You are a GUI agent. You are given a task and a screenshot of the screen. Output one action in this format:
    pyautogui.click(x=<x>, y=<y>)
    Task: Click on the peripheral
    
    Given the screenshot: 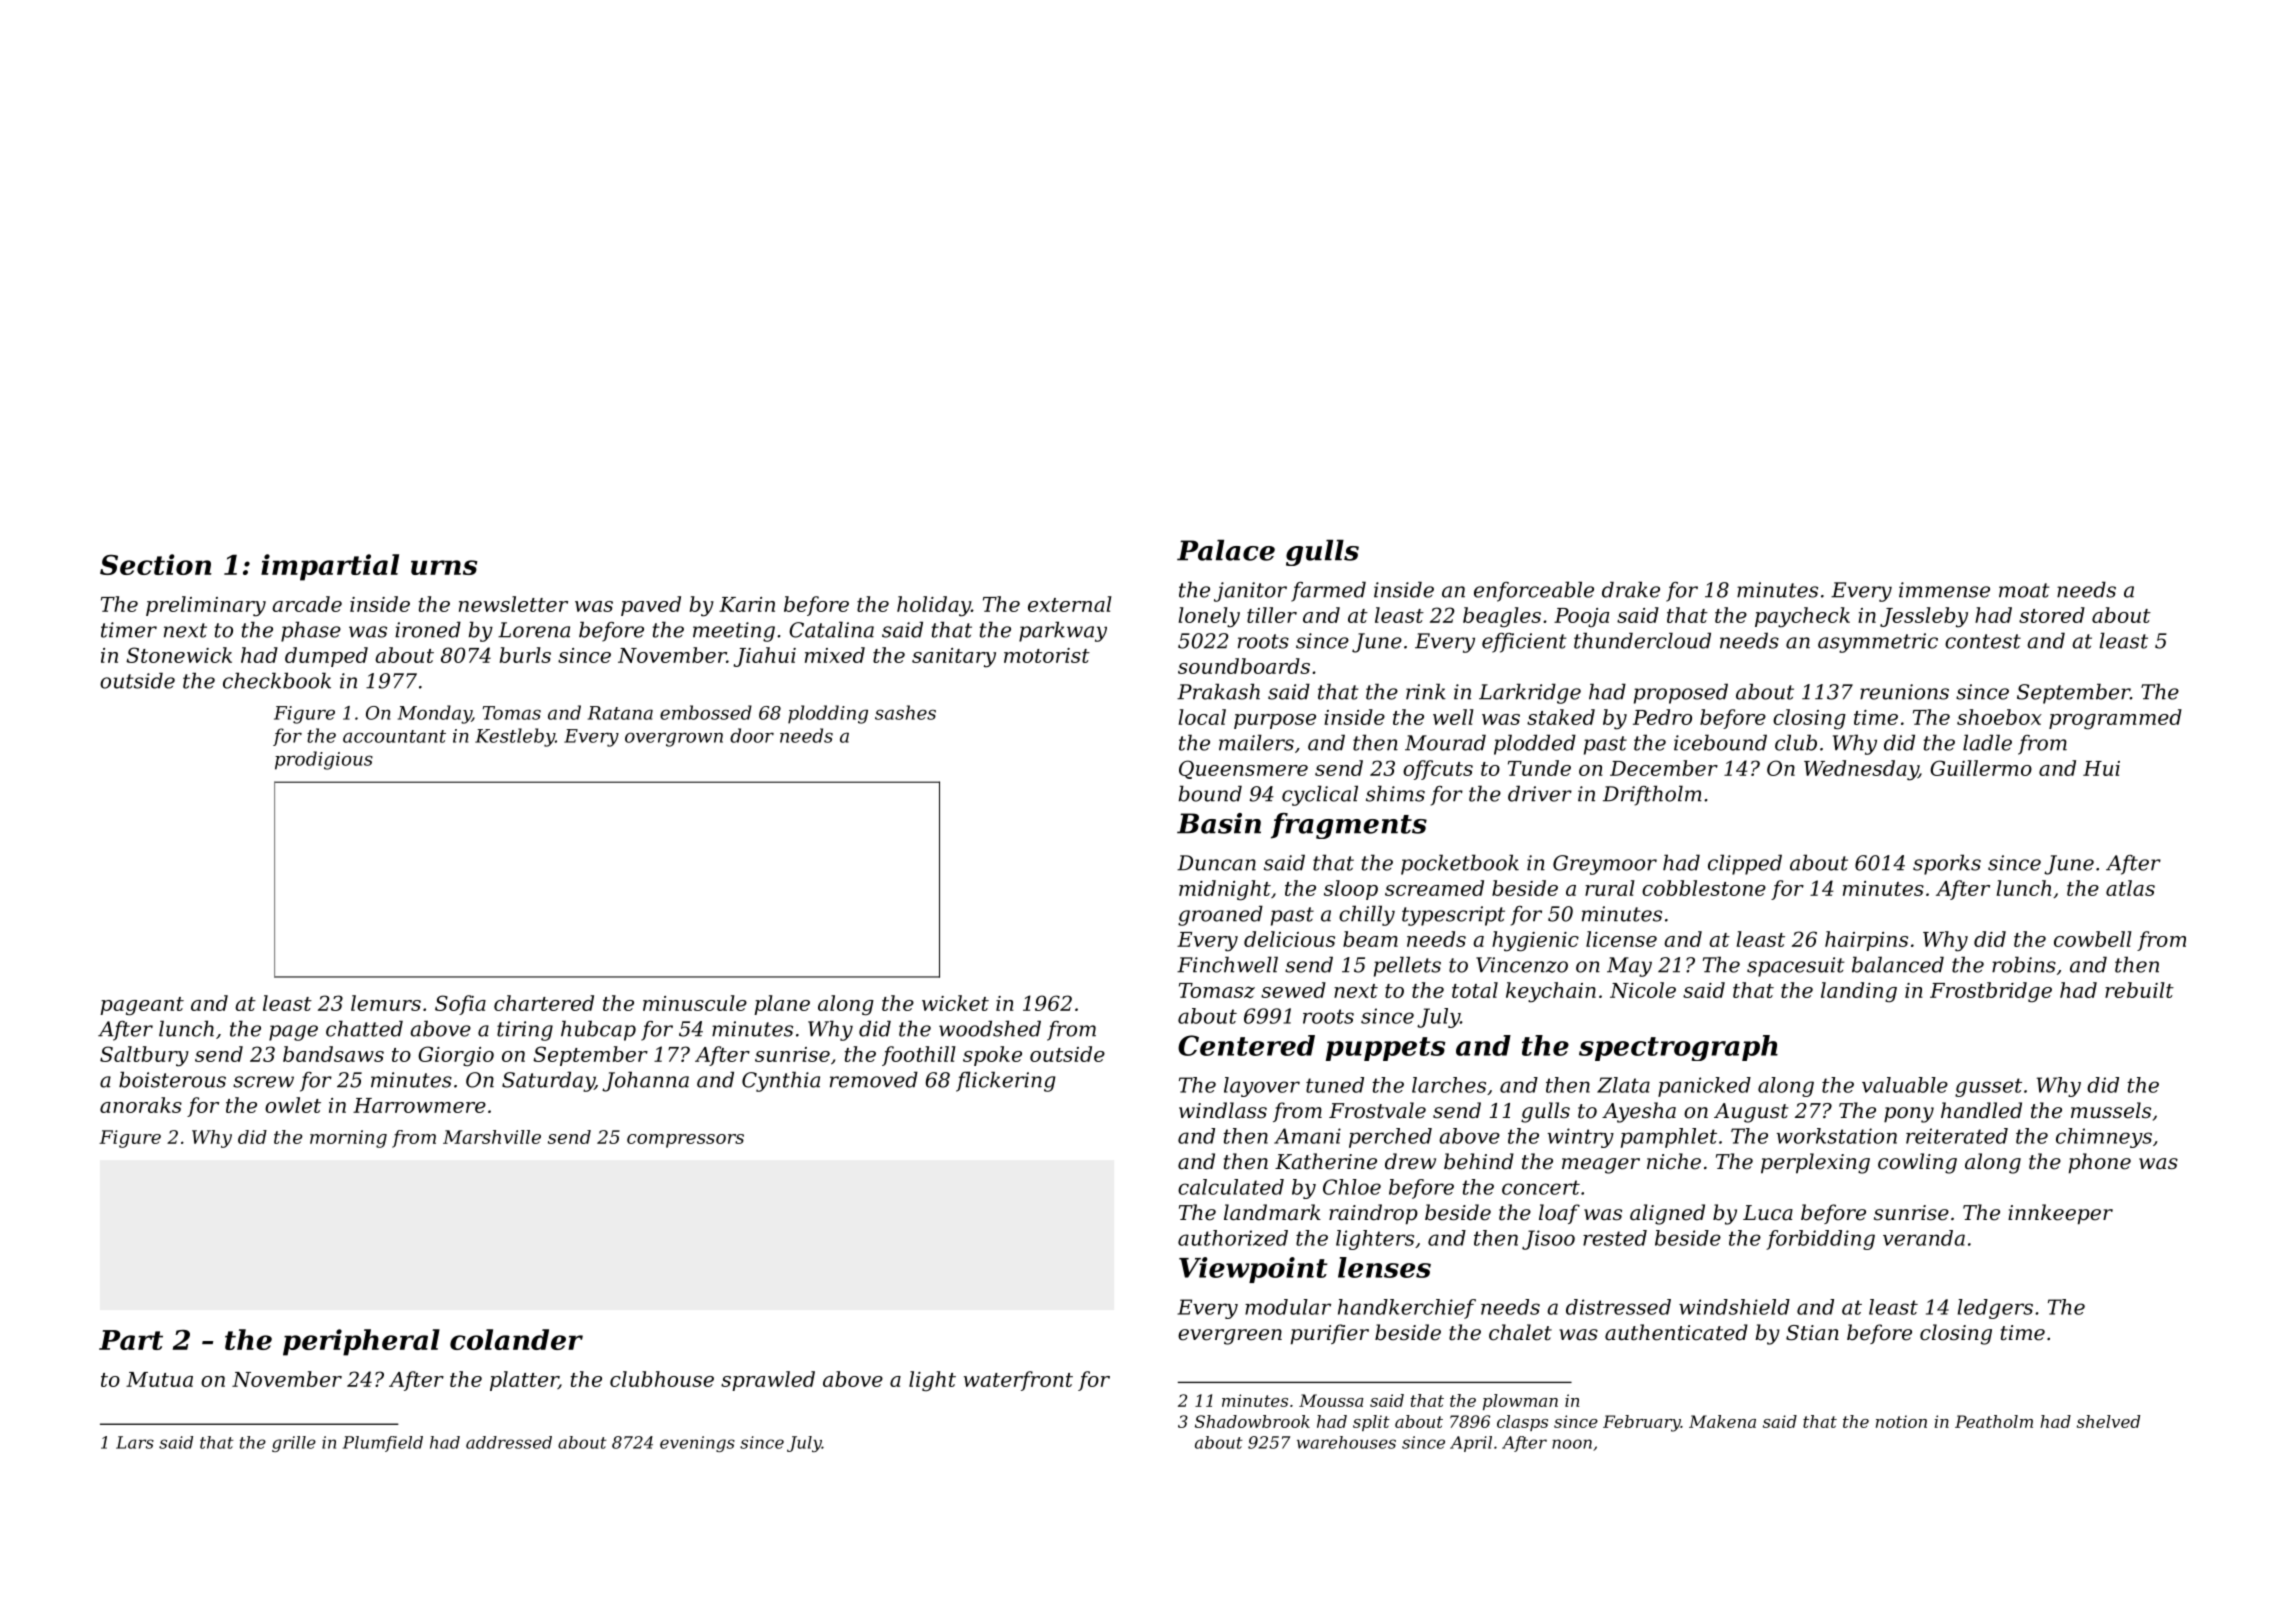 What is the action you would take?
    pyautogui.click(x=361, y=1342)
